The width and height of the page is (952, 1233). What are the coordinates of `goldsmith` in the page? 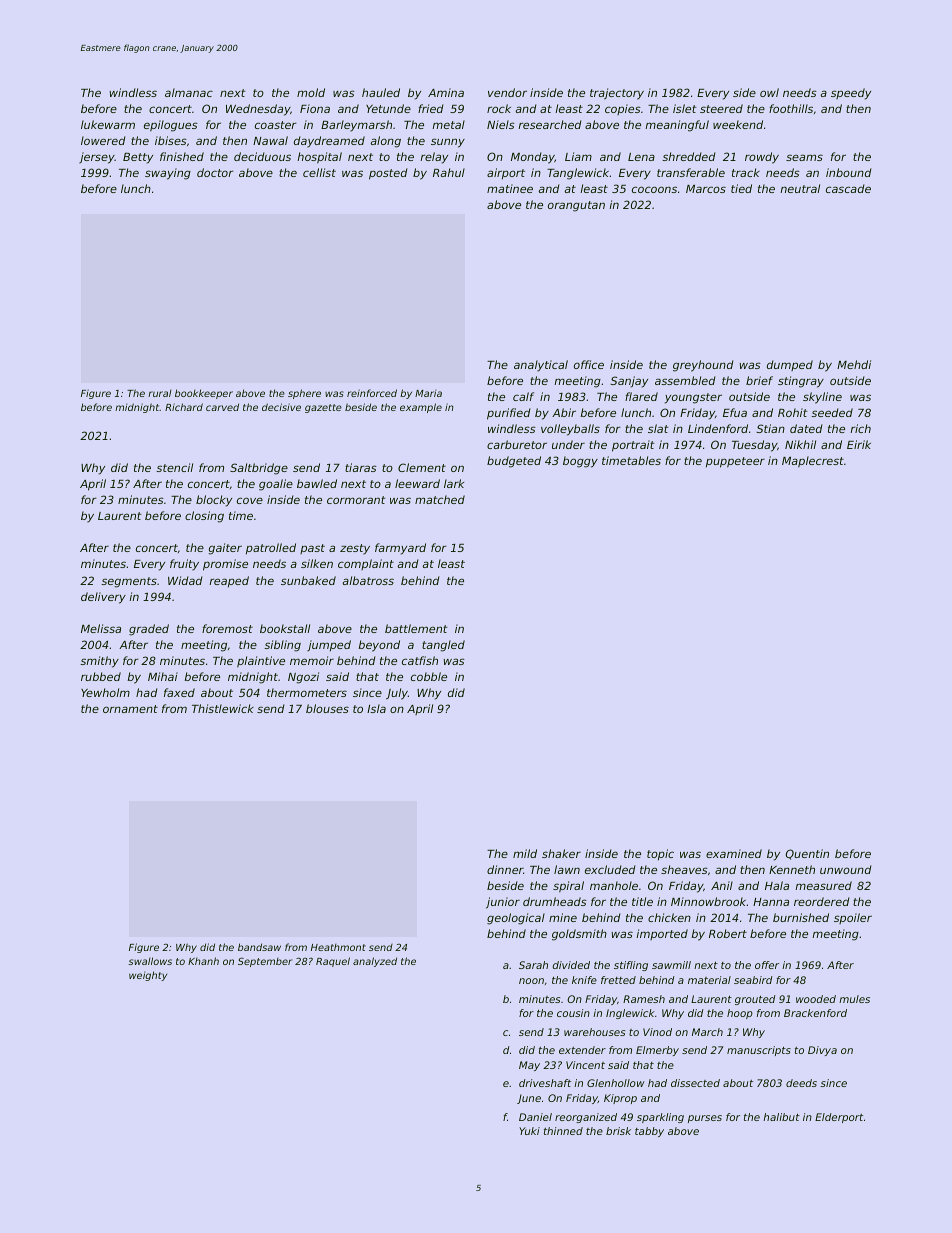 It's located at (579, 935).
